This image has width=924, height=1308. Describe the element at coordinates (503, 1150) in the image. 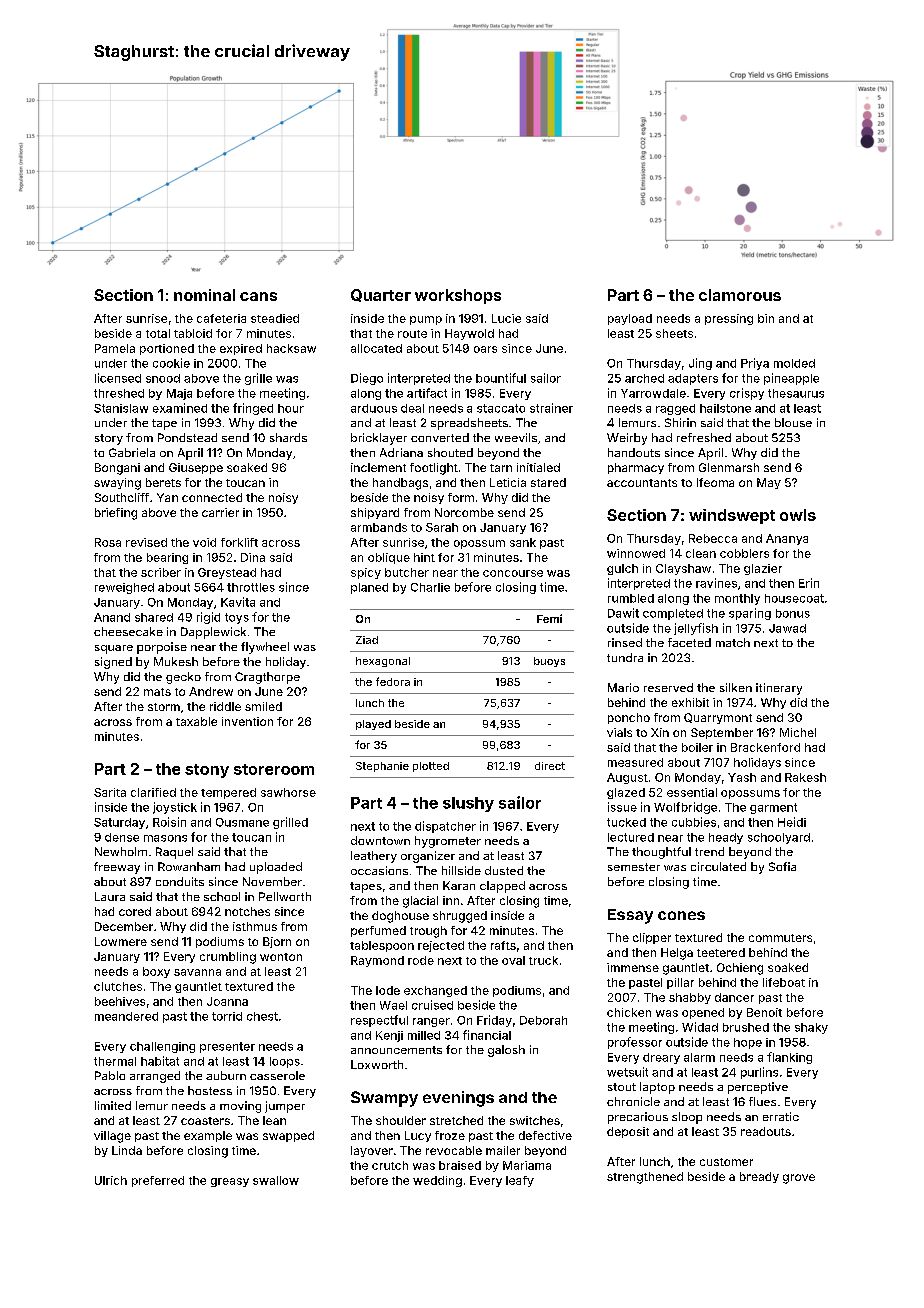

I see `mailer` at that location.
